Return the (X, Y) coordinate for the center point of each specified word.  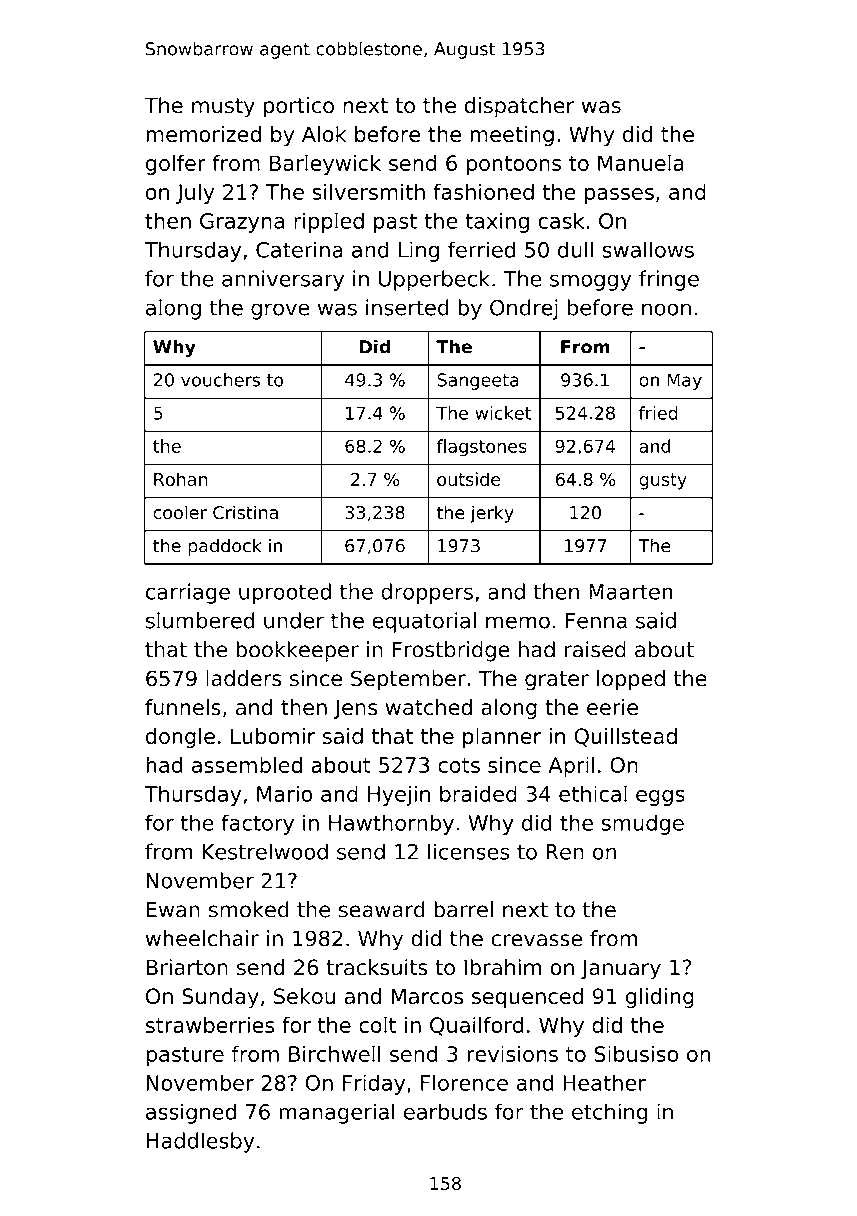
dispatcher (519, 107)
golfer (176, 164)
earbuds (445, 1111)
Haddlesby (200, 1142)
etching (609, 1113)
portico (299, 107)
